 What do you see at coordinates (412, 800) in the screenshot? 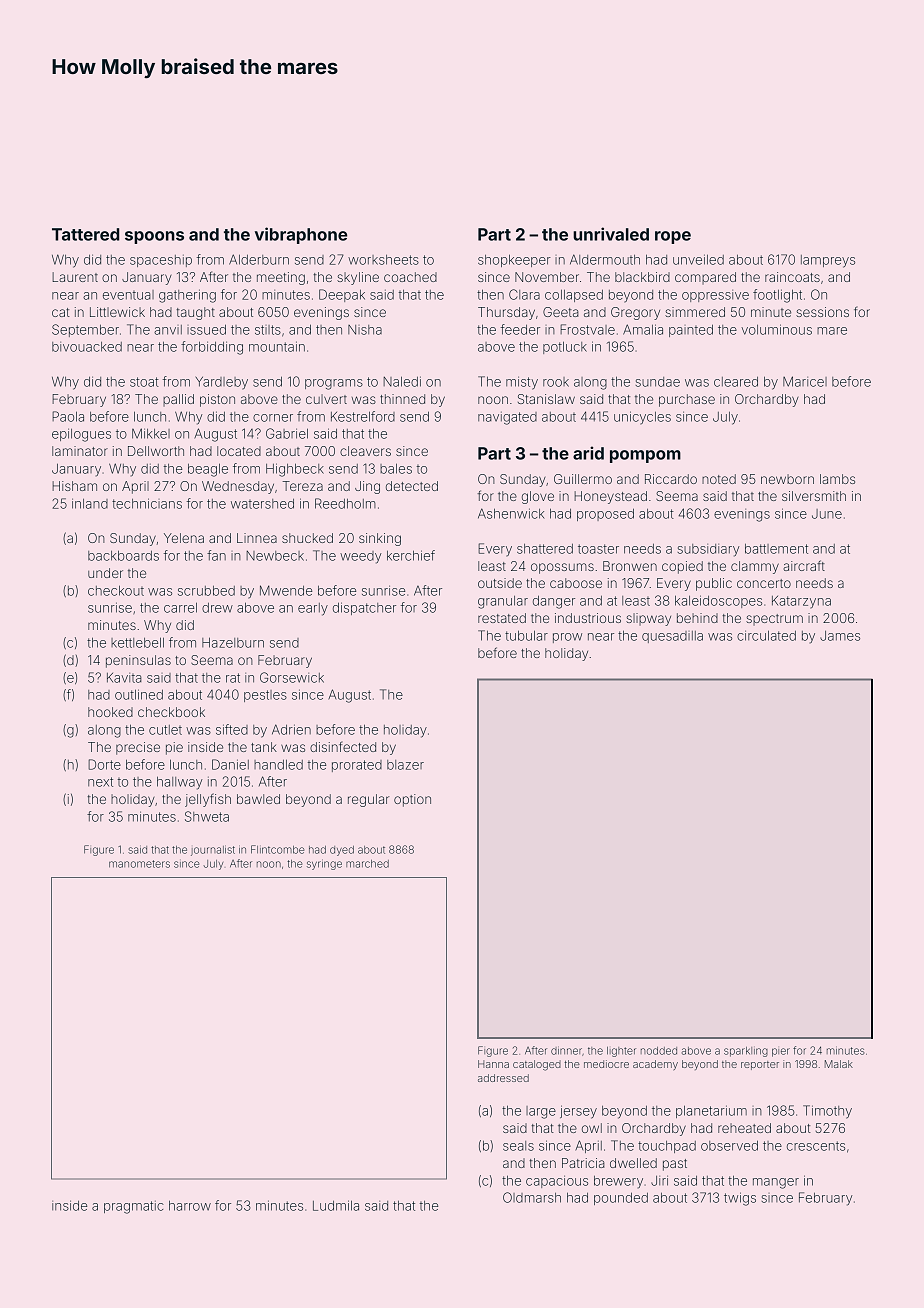
I see `option` at bounding box center [412, 800].
